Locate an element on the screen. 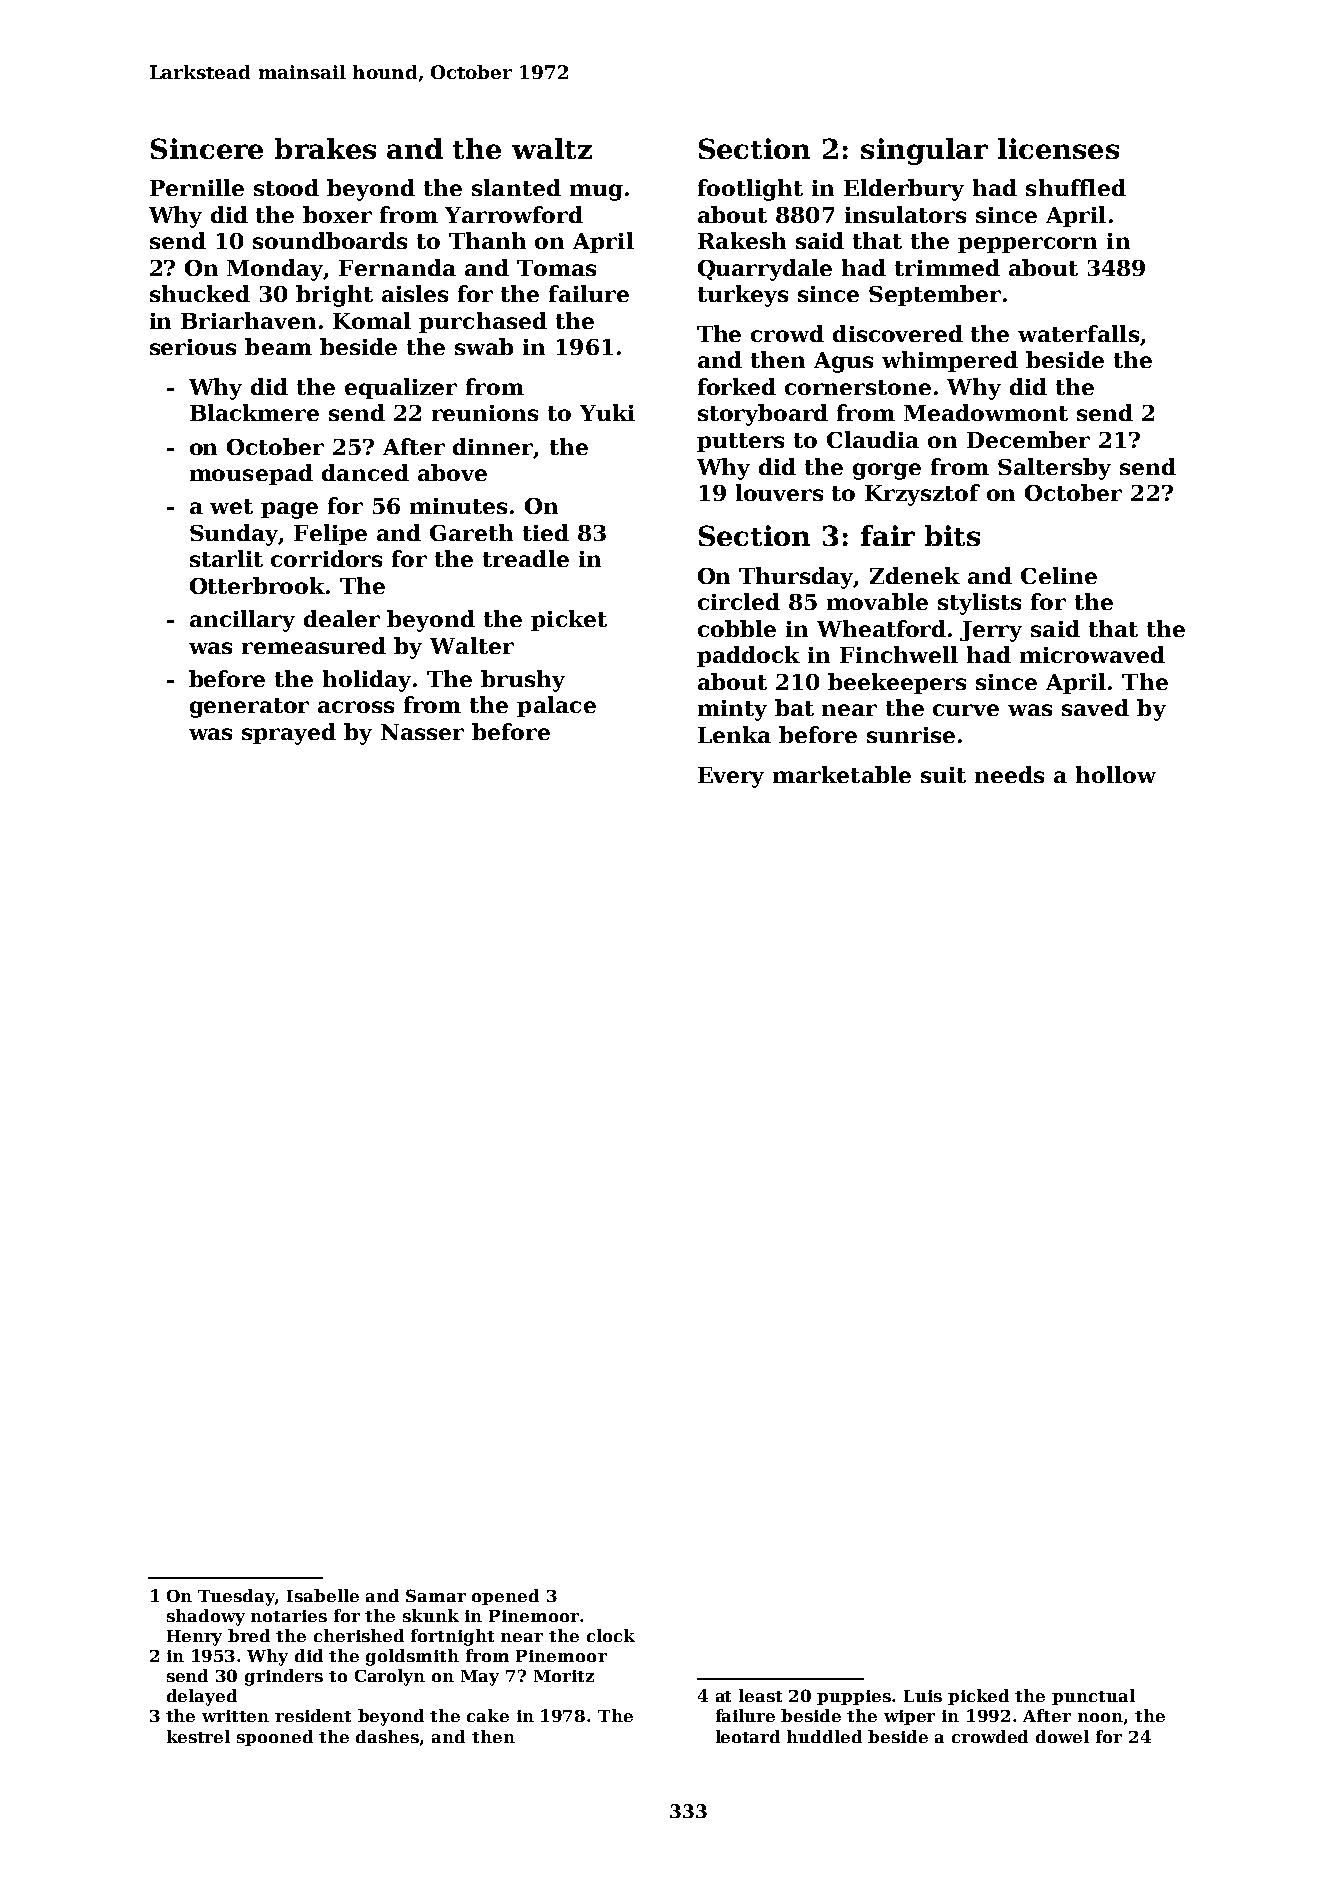  Nasser is located at coordinates (422, 732).
